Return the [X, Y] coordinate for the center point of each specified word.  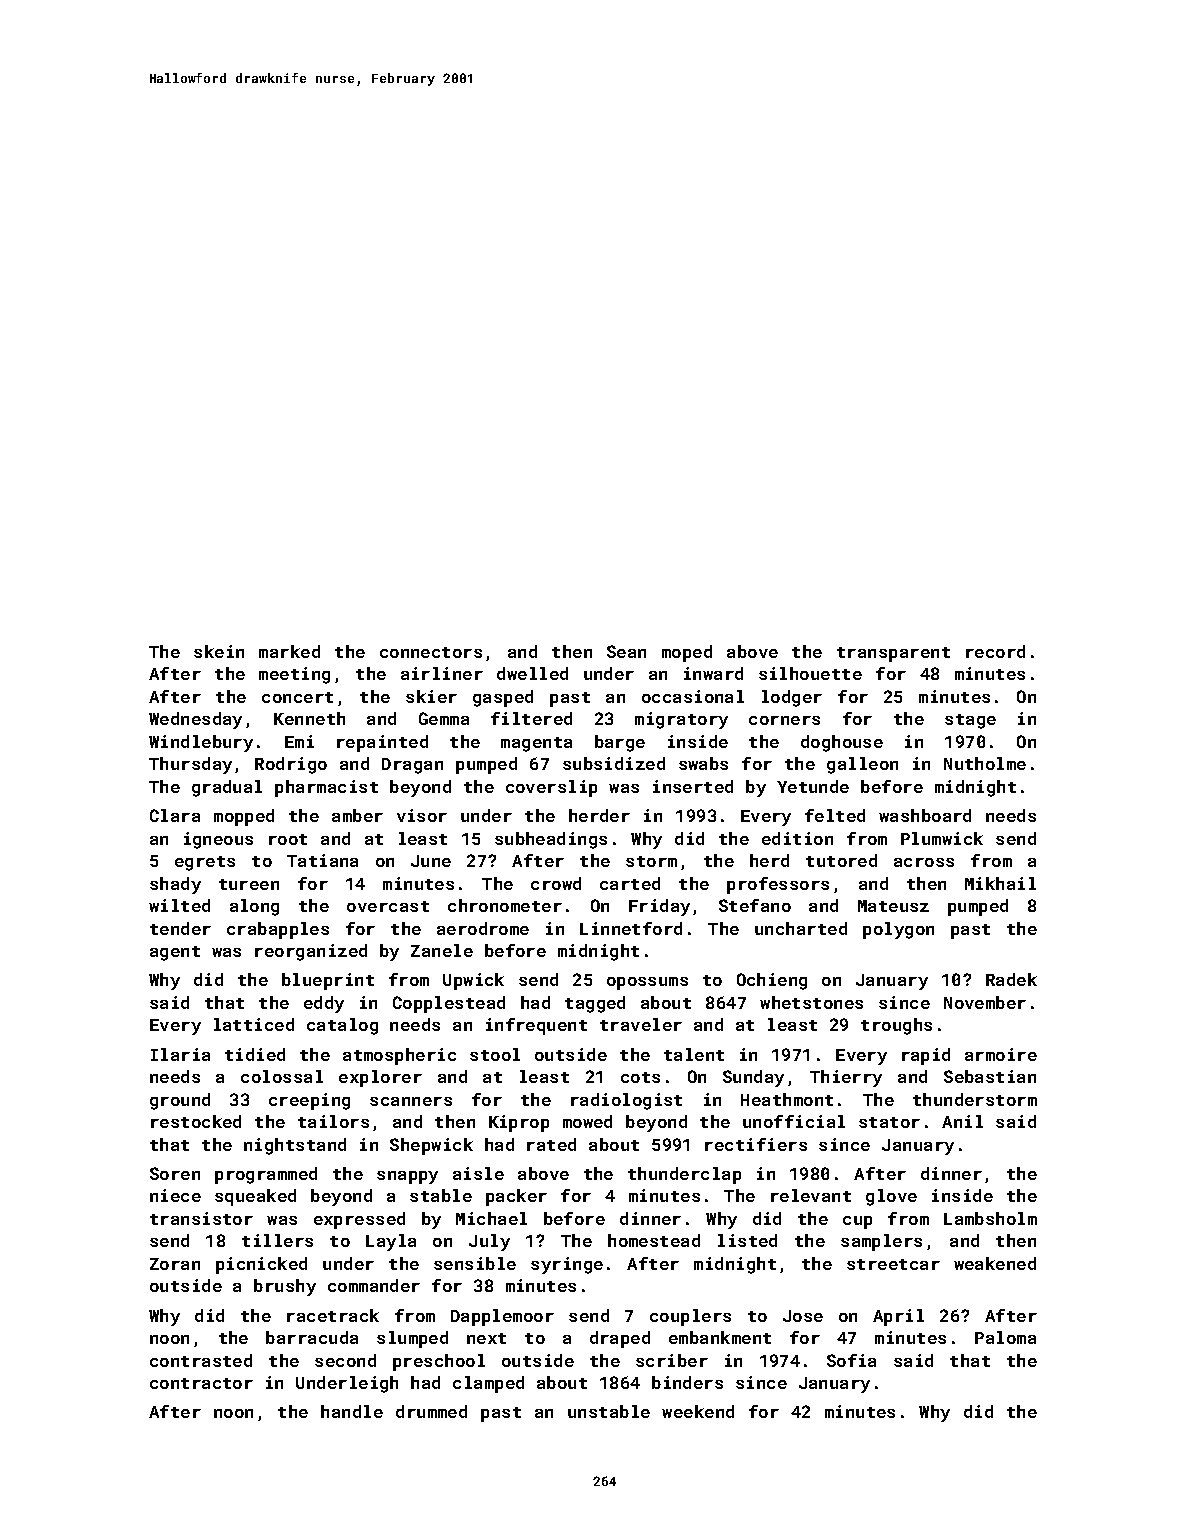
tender [180, 928]
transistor [201, 1218]
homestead [654, 1240]
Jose [803, 1316]
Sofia [851, 1360]
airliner [442, 673]
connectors [431, 652]
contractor [201, 1383]
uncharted [801, 928]
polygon [898, 930]
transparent [893, 654]
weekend [698, 1411]
